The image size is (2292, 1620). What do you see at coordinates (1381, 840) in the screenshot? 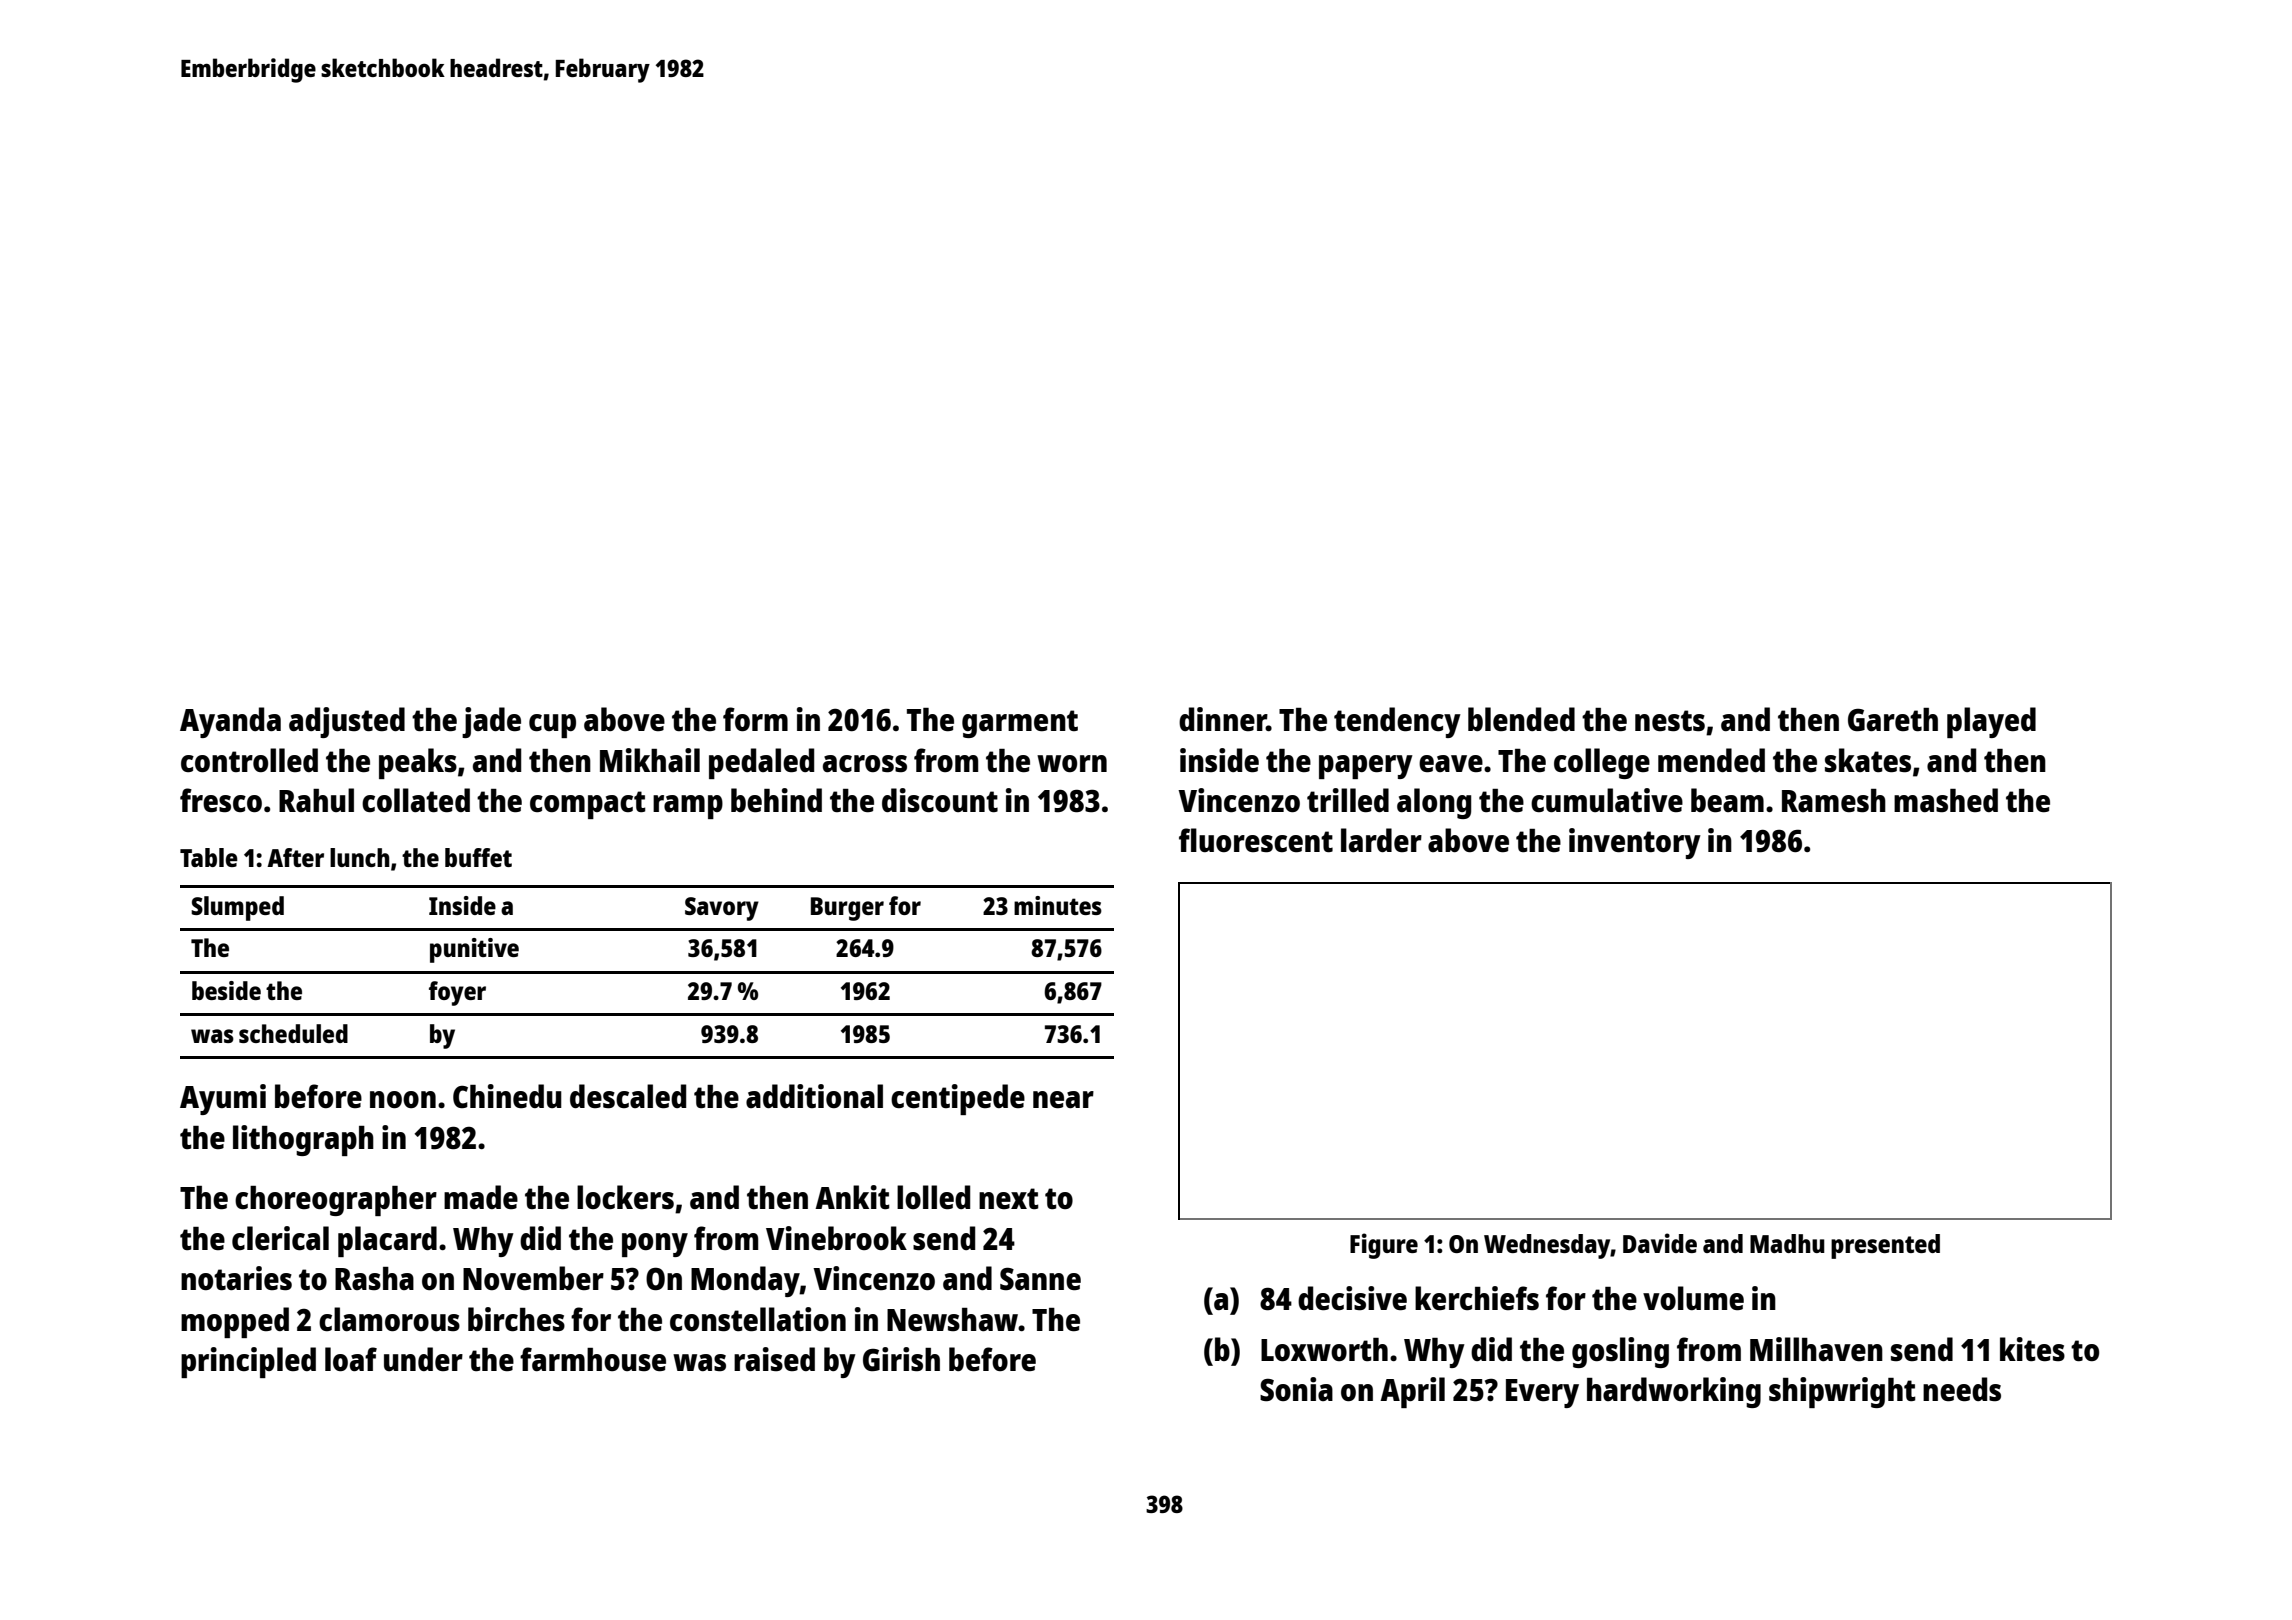
I see `larder` at bounding box center [1381, 840].
